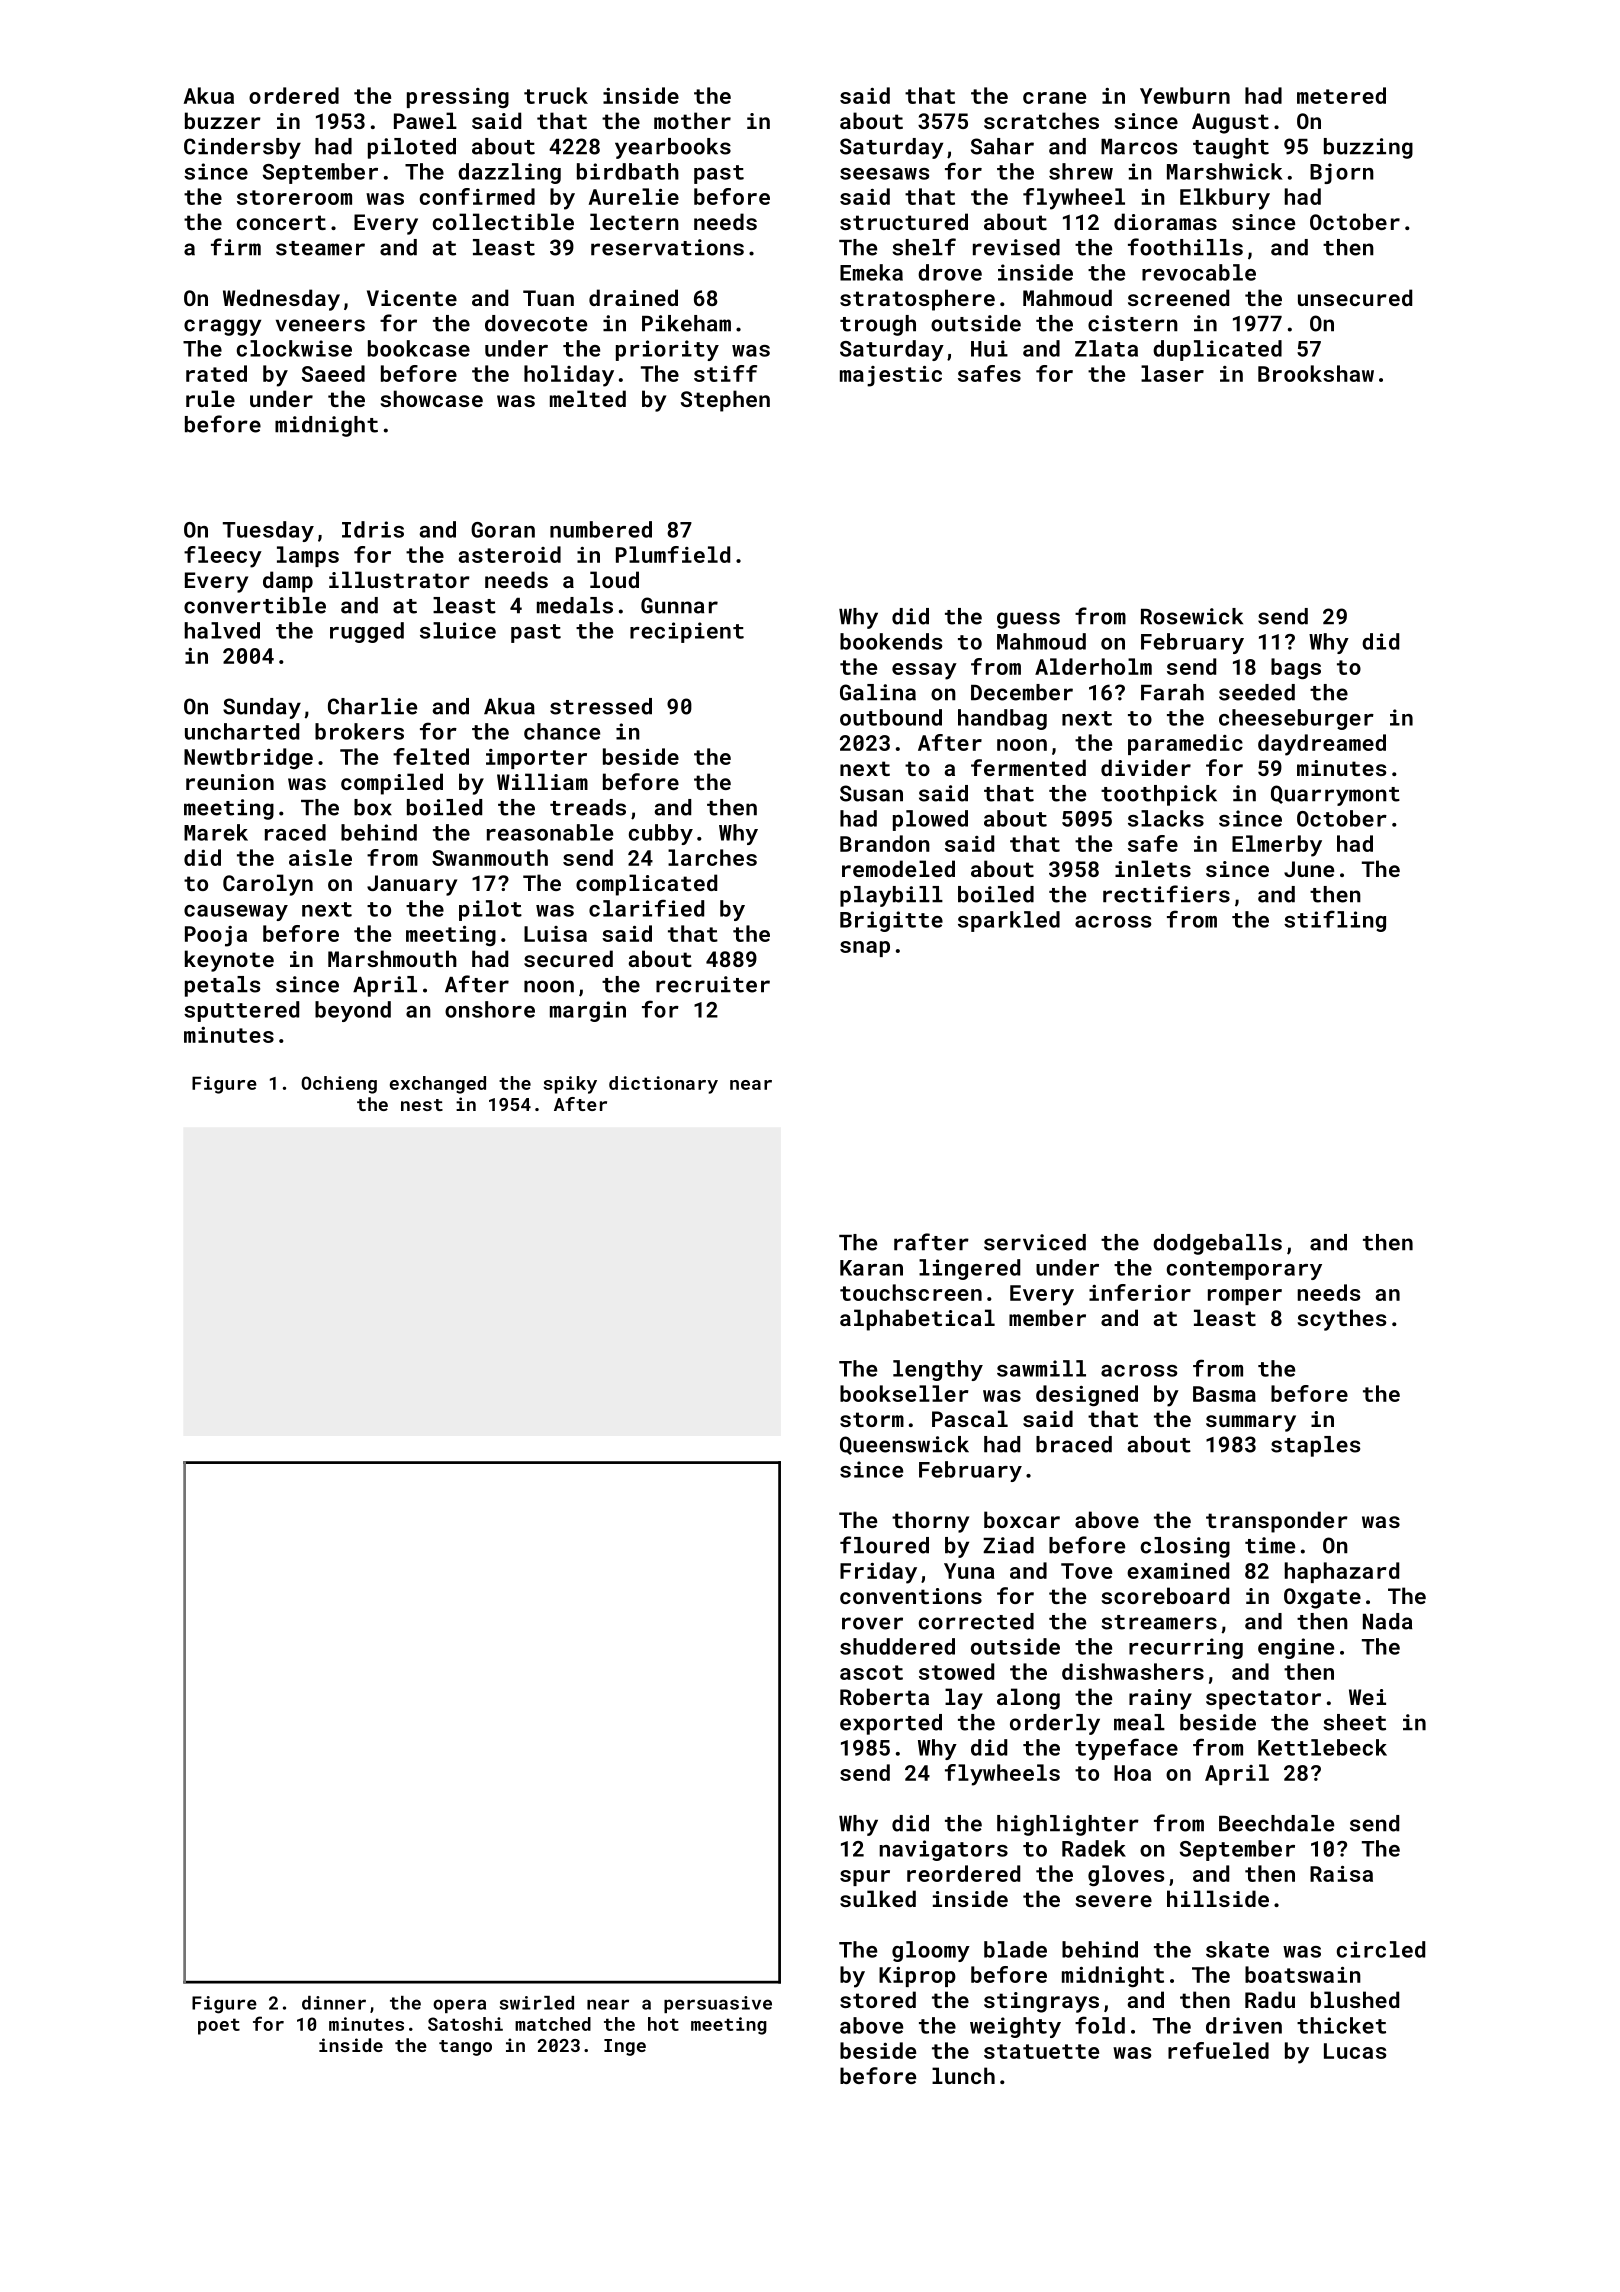 This screenshot has width=1620, height=2292. What do you see at coordinates (465, 2048) in the screenshot?
I see `tango` at bounding box center [465, 2048].
